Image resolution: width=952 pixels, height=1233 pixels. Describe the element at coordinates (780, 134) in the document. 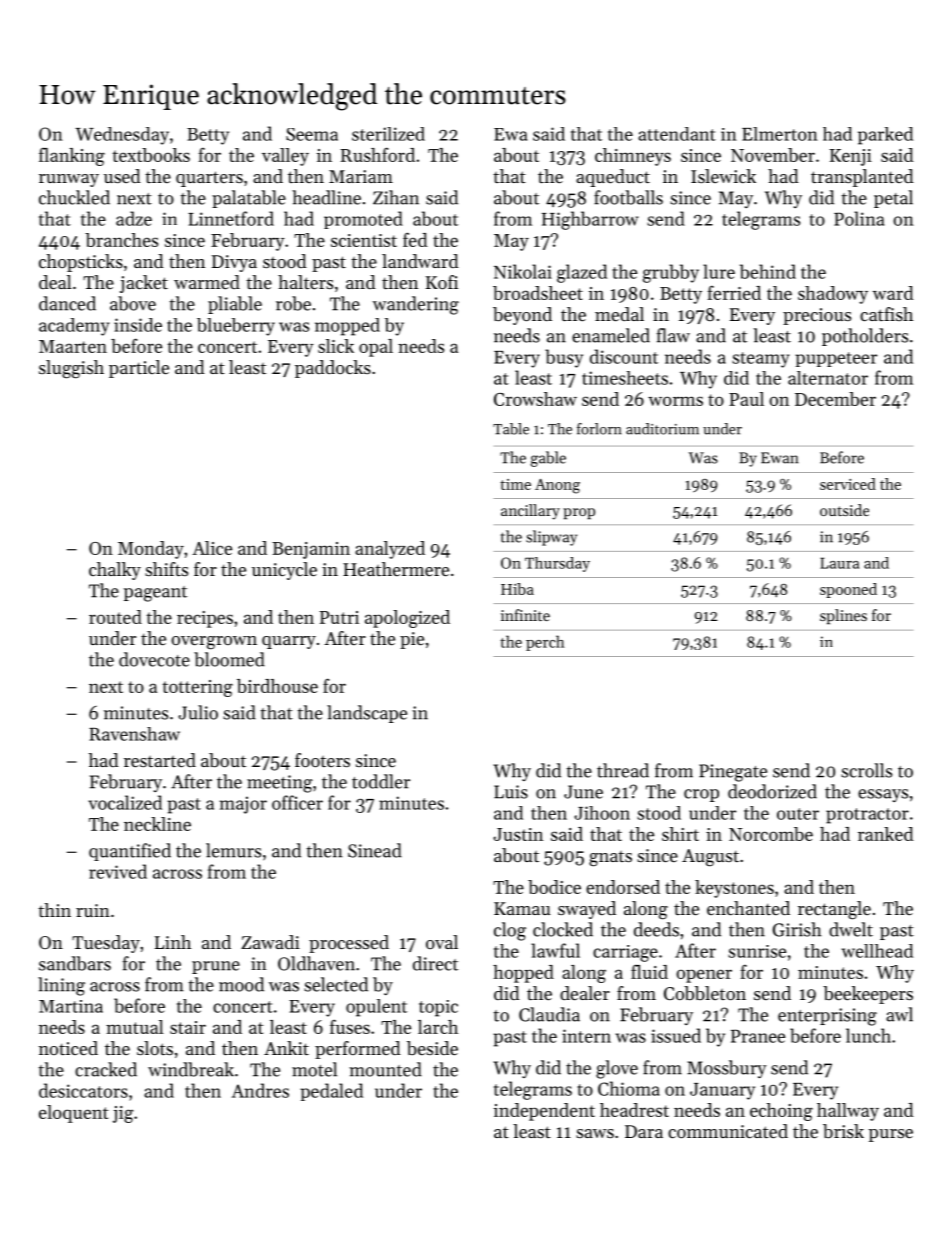

I see `Elmerton` at that location.
